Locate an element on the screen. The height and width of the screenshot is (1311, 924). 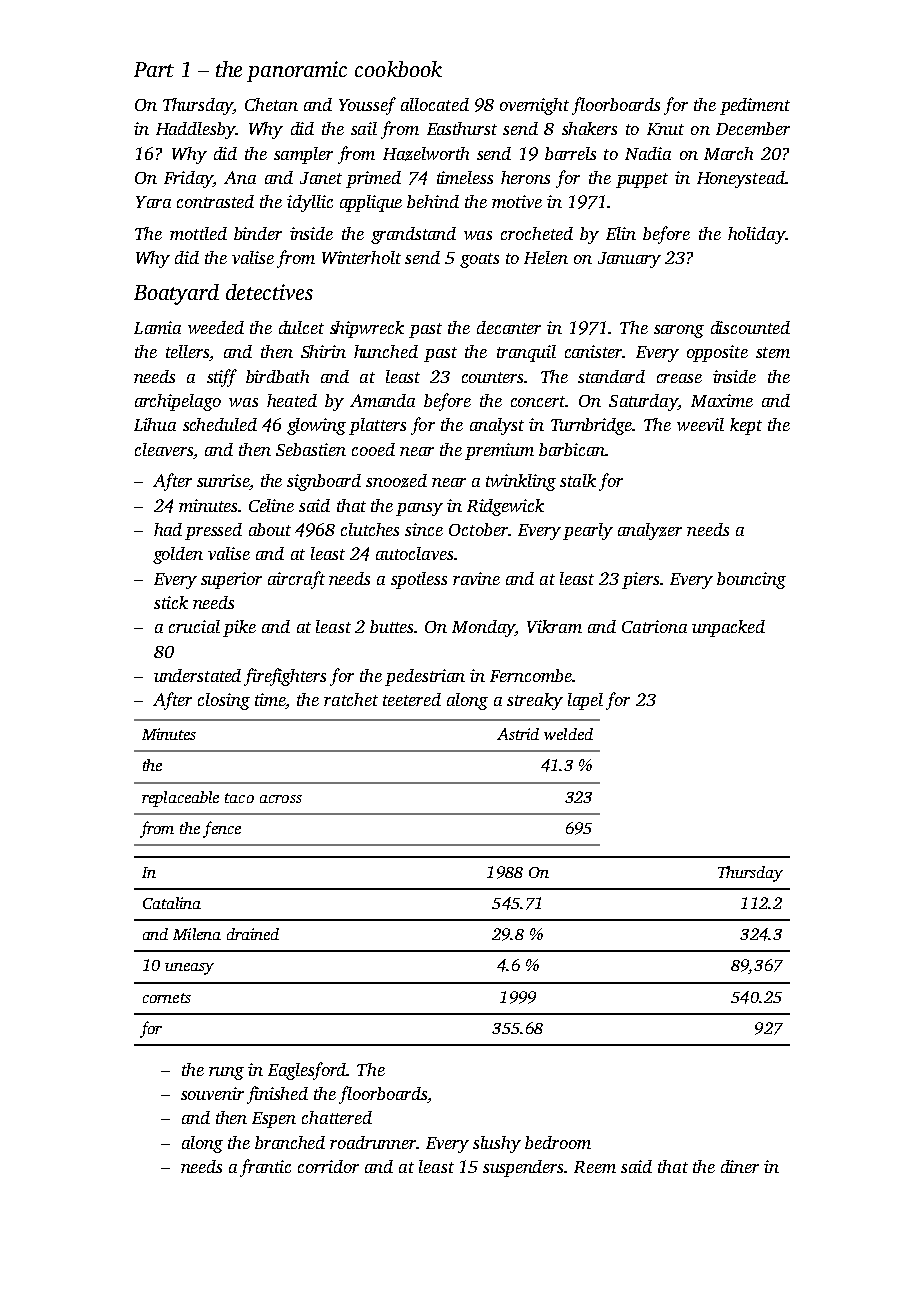
binder is located at coordinates (258, 233).
